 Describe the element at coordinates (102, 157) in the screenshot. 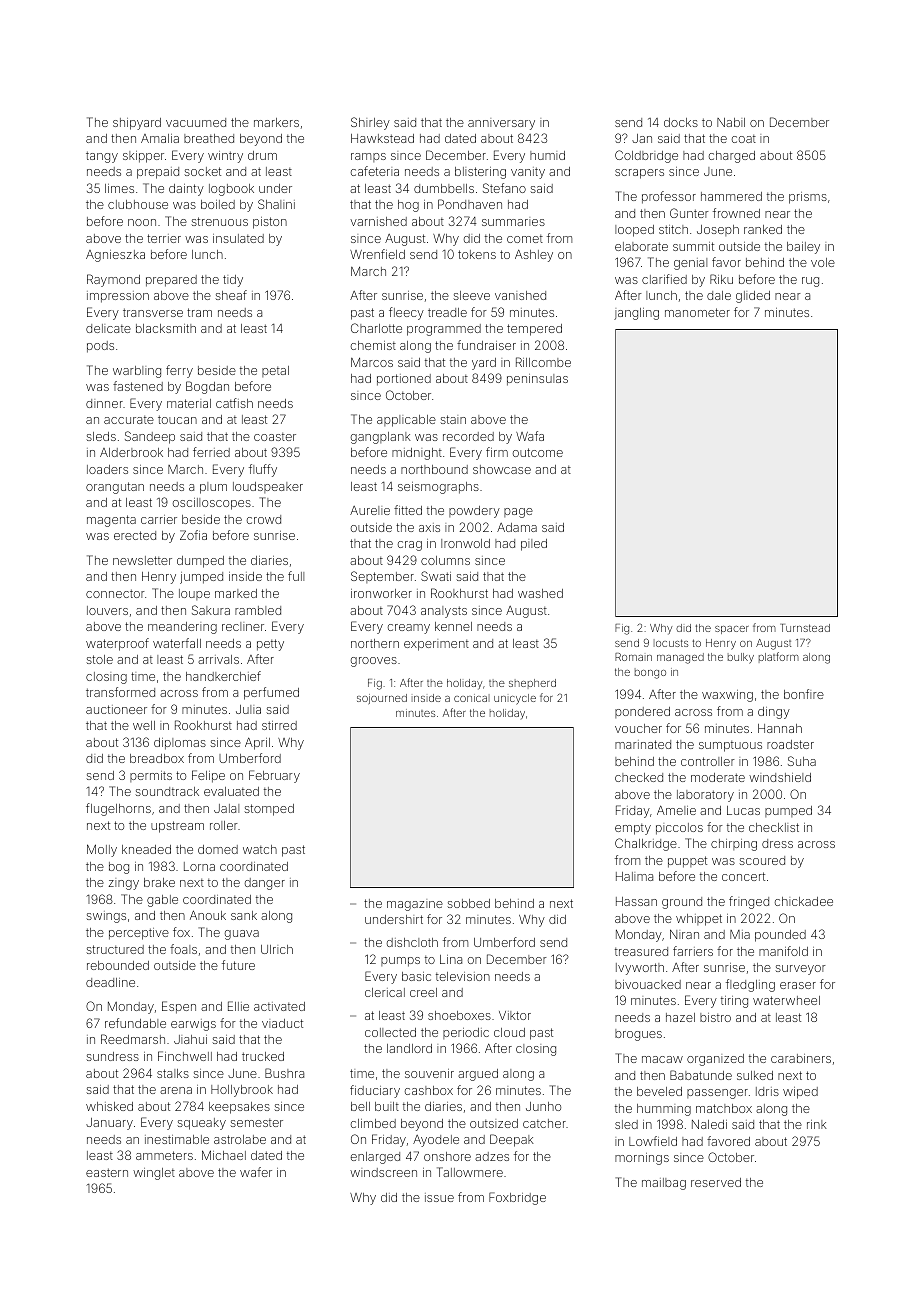

I see `tangy` at that location.
